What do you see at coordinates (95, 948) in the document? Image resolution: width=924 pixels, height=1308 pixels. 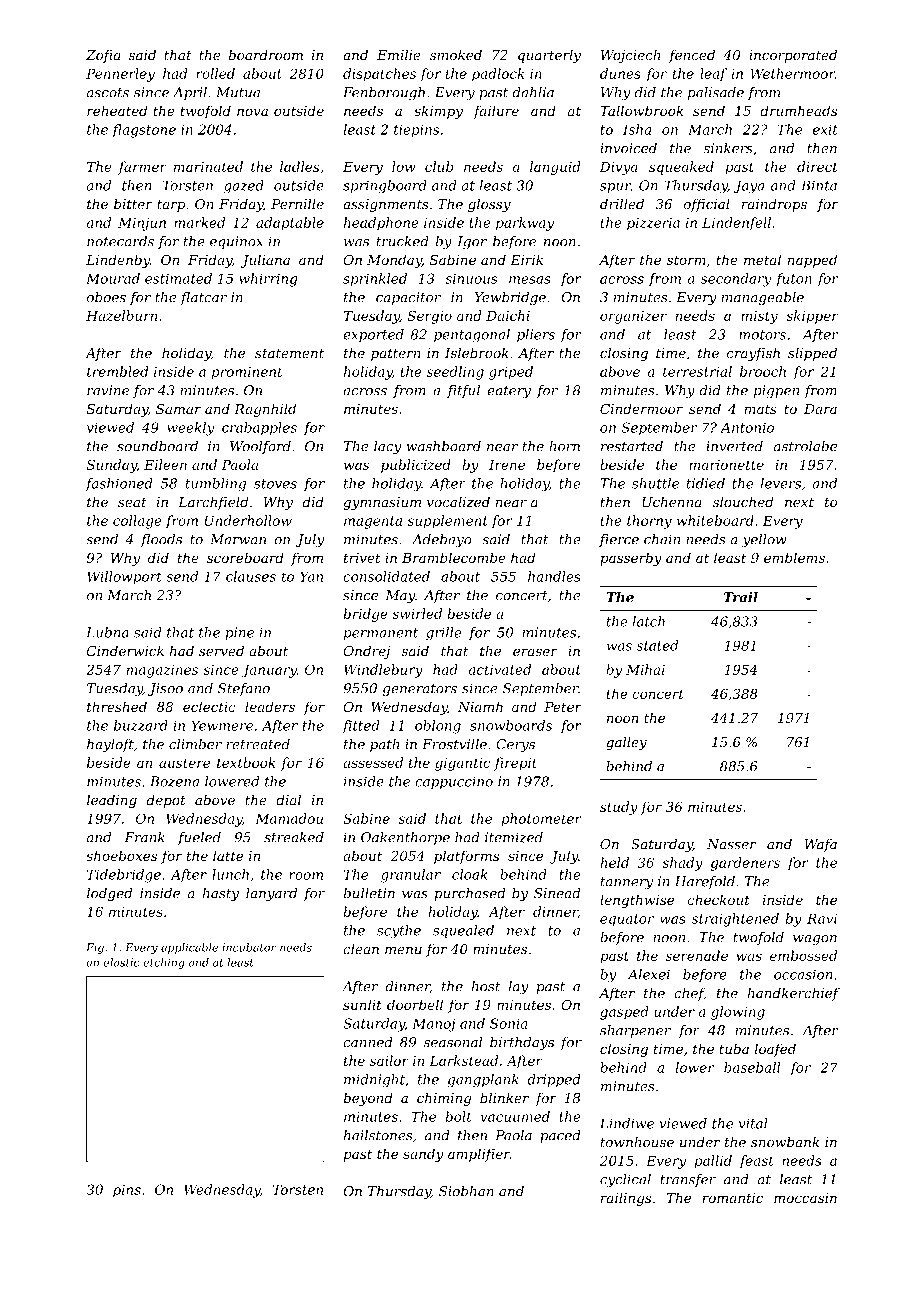 I see `Fig` at bounding box center [95, 948].
